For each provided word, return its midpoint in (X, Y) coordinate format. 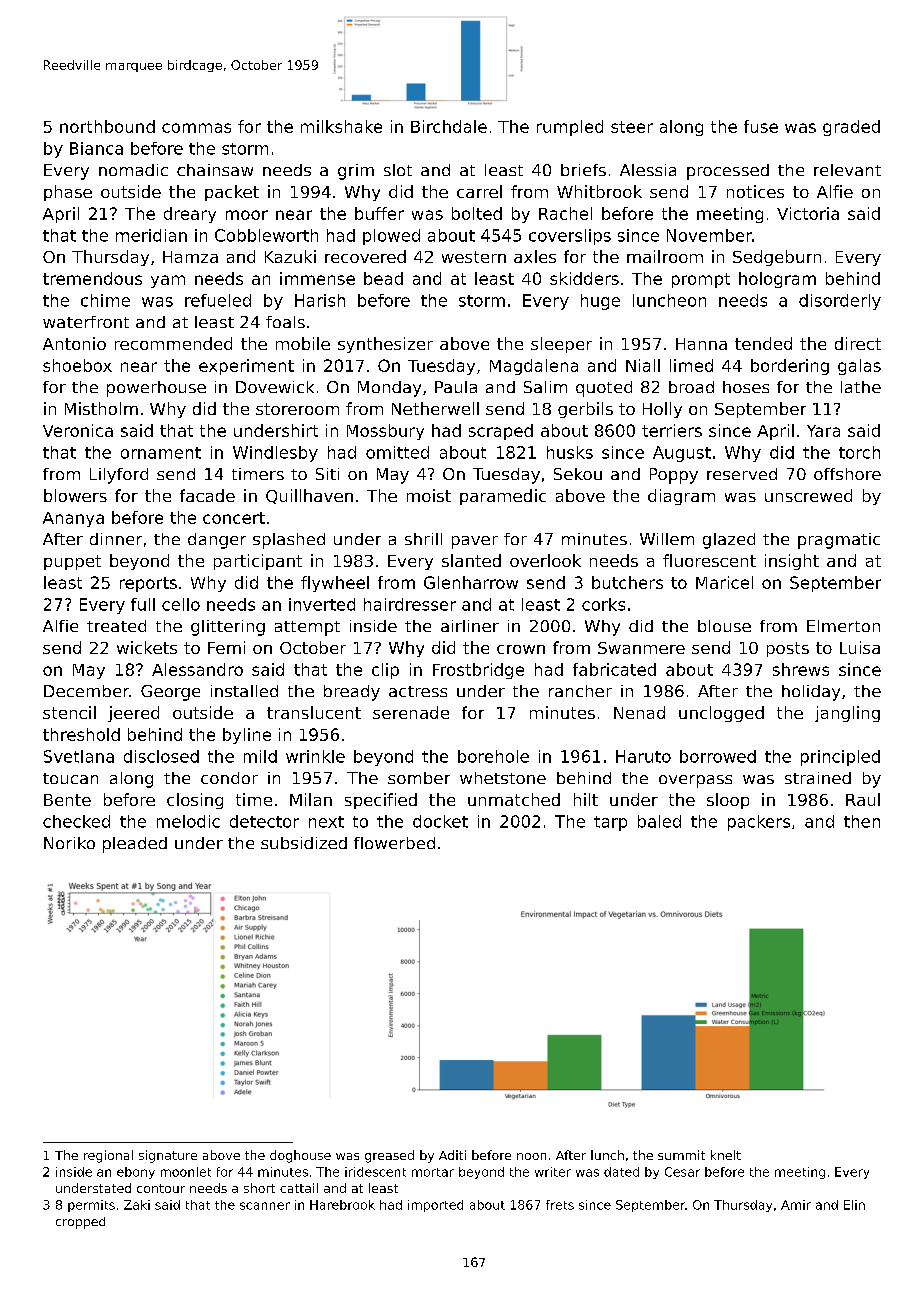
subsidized (304, 843)
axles (535, 256)
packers (759, 823)
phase (68, 193)
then (862, 821)
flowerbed (394, 843)
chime (105, 300)
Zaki (137, 1205)
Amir (796, 1205)
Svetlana (79, 756)
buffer (379, 213)
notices (755, 191)
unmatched (514, 799)
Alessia (648, 170)
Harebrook (342, 1205)
